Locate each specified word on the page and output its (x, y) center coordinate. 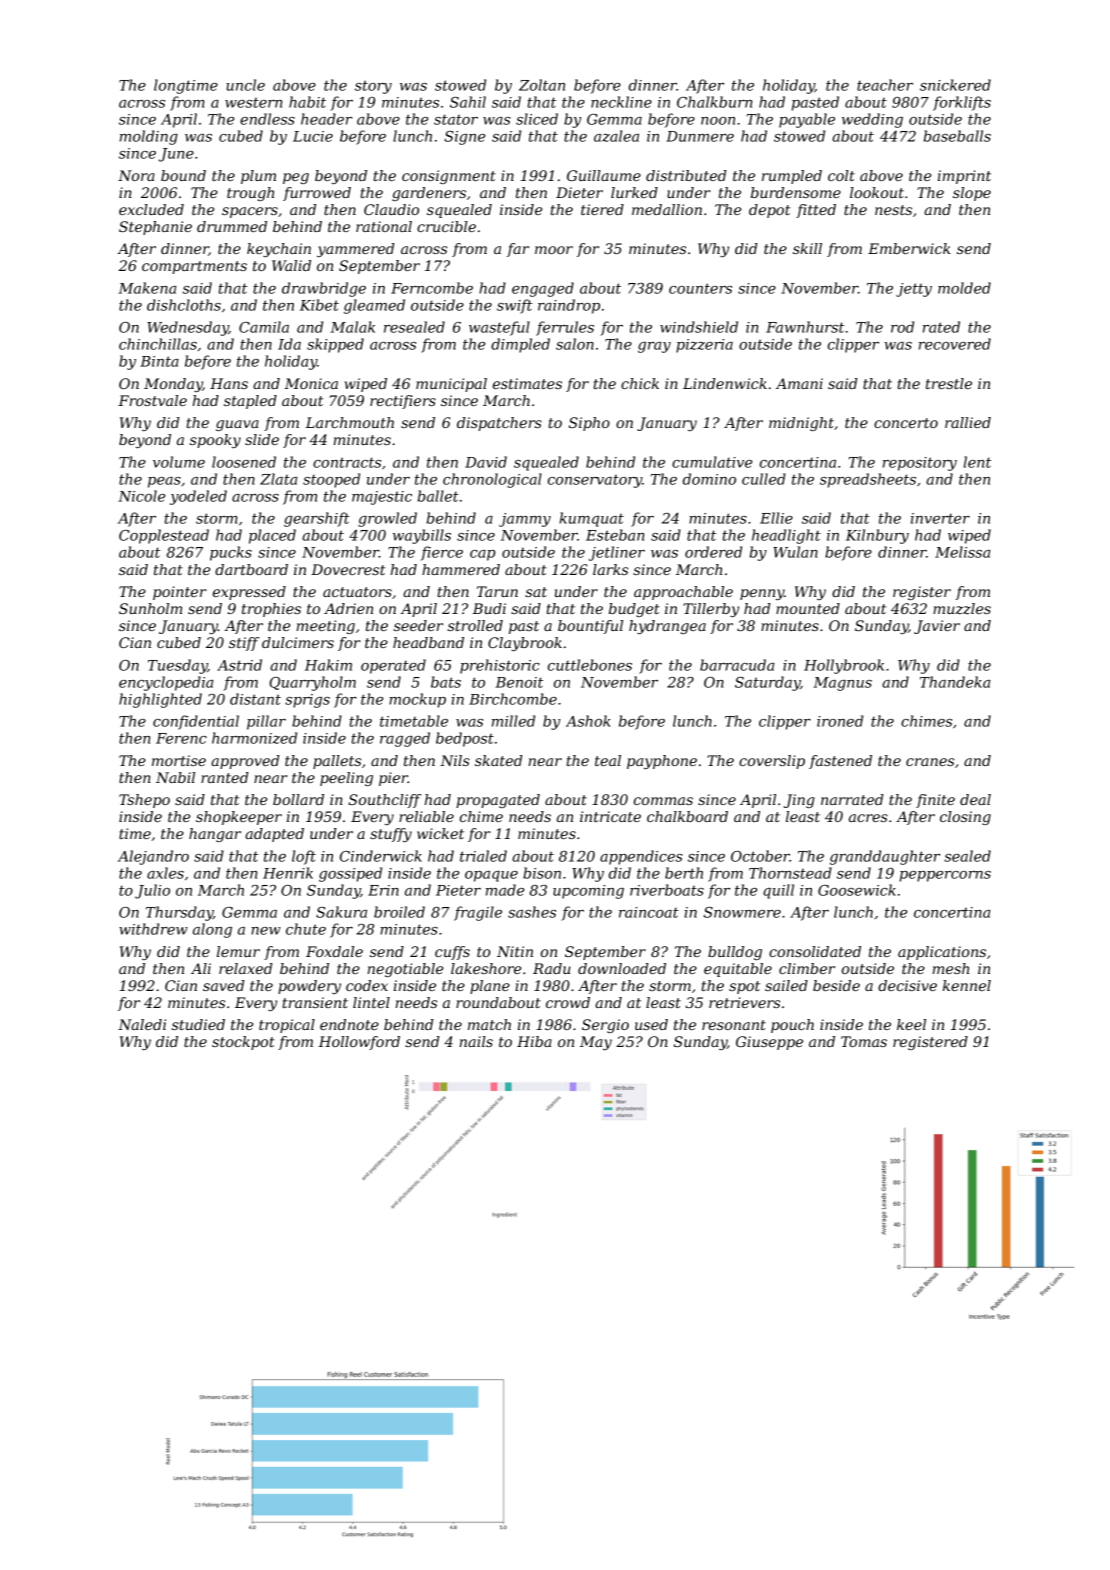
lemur (238, 951)
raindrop (569, 306)
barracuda (737, 665)
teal (608, 760)
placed (272, 536)
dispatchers (499, 424)
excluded (151, 209)
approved (245, 762)
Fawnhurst (805, 327)
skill (807, 248)
